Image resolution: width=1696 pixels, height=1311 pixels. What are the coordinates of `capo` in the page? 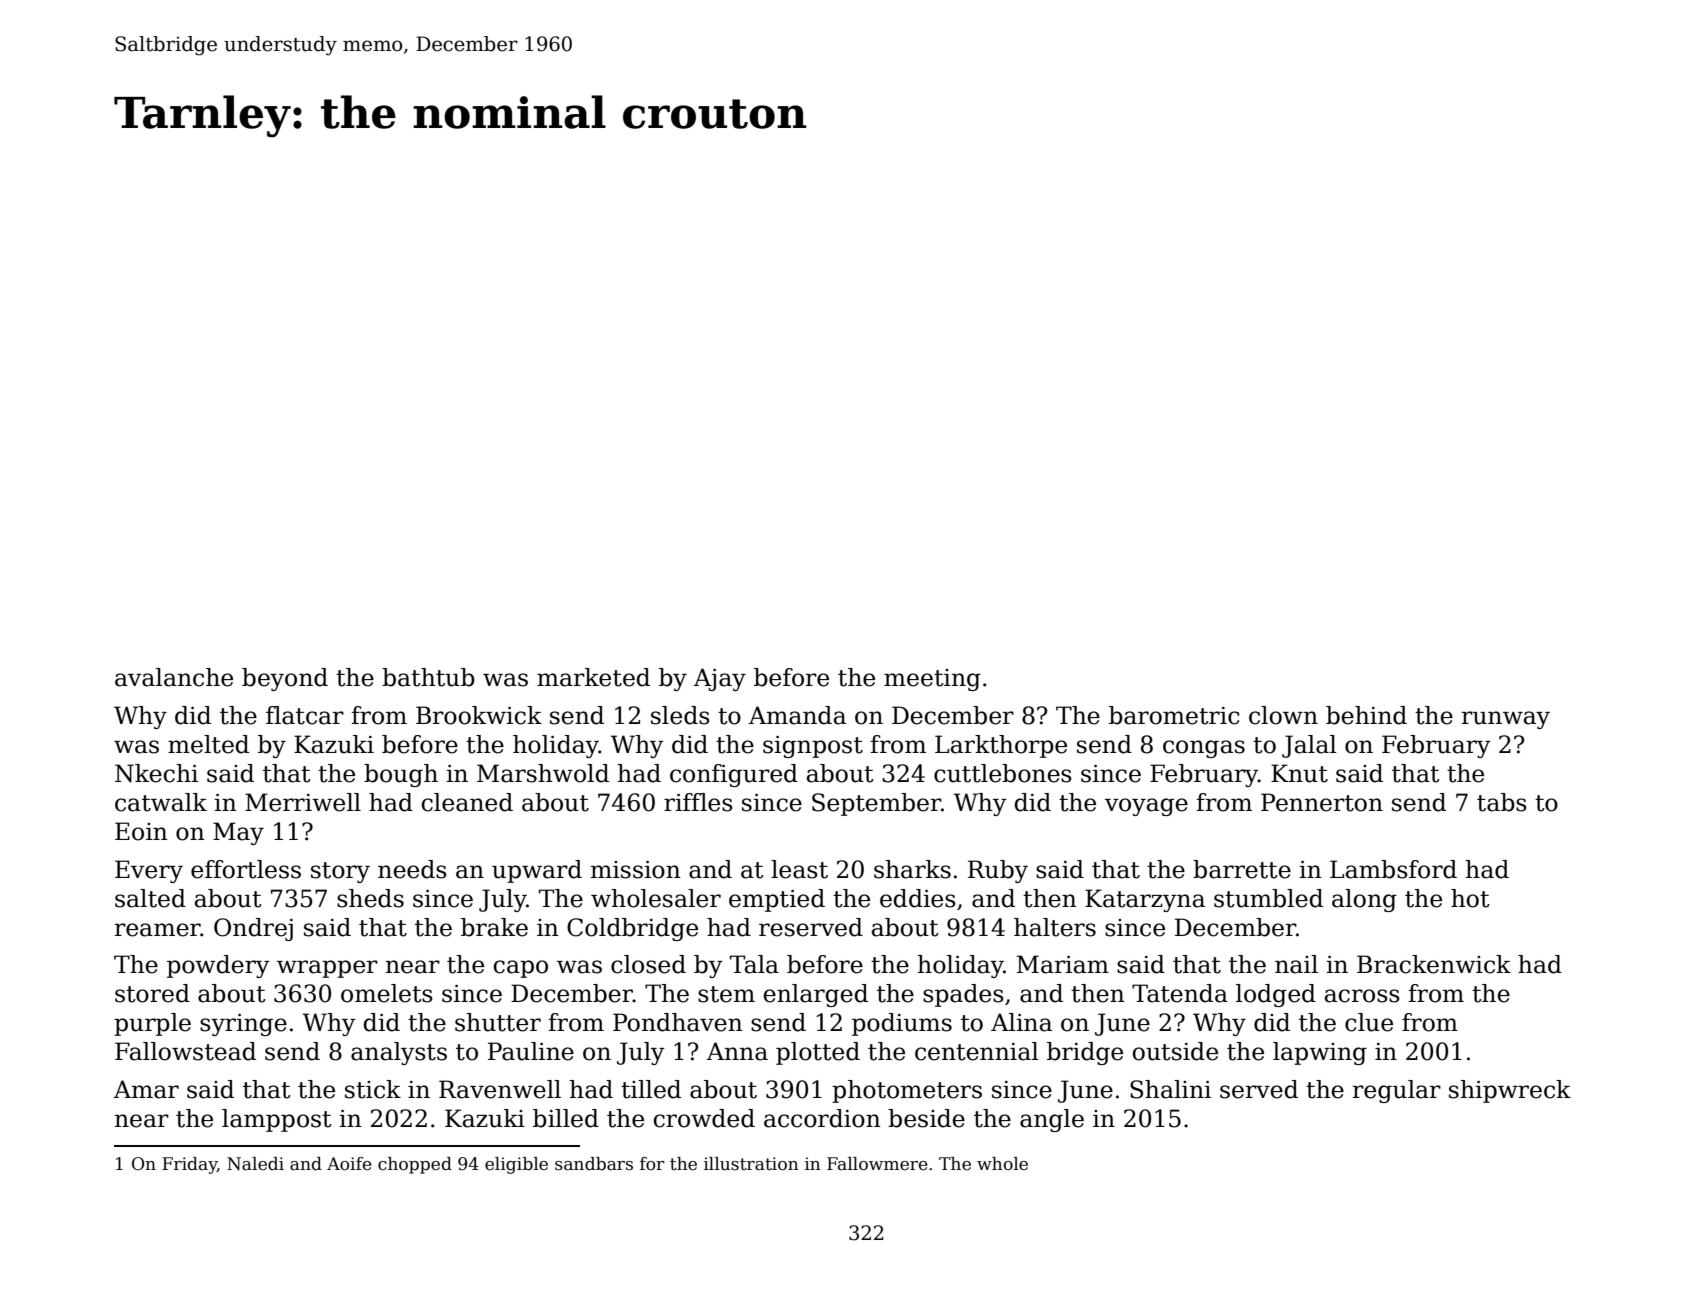 It's located at (521, 969).
